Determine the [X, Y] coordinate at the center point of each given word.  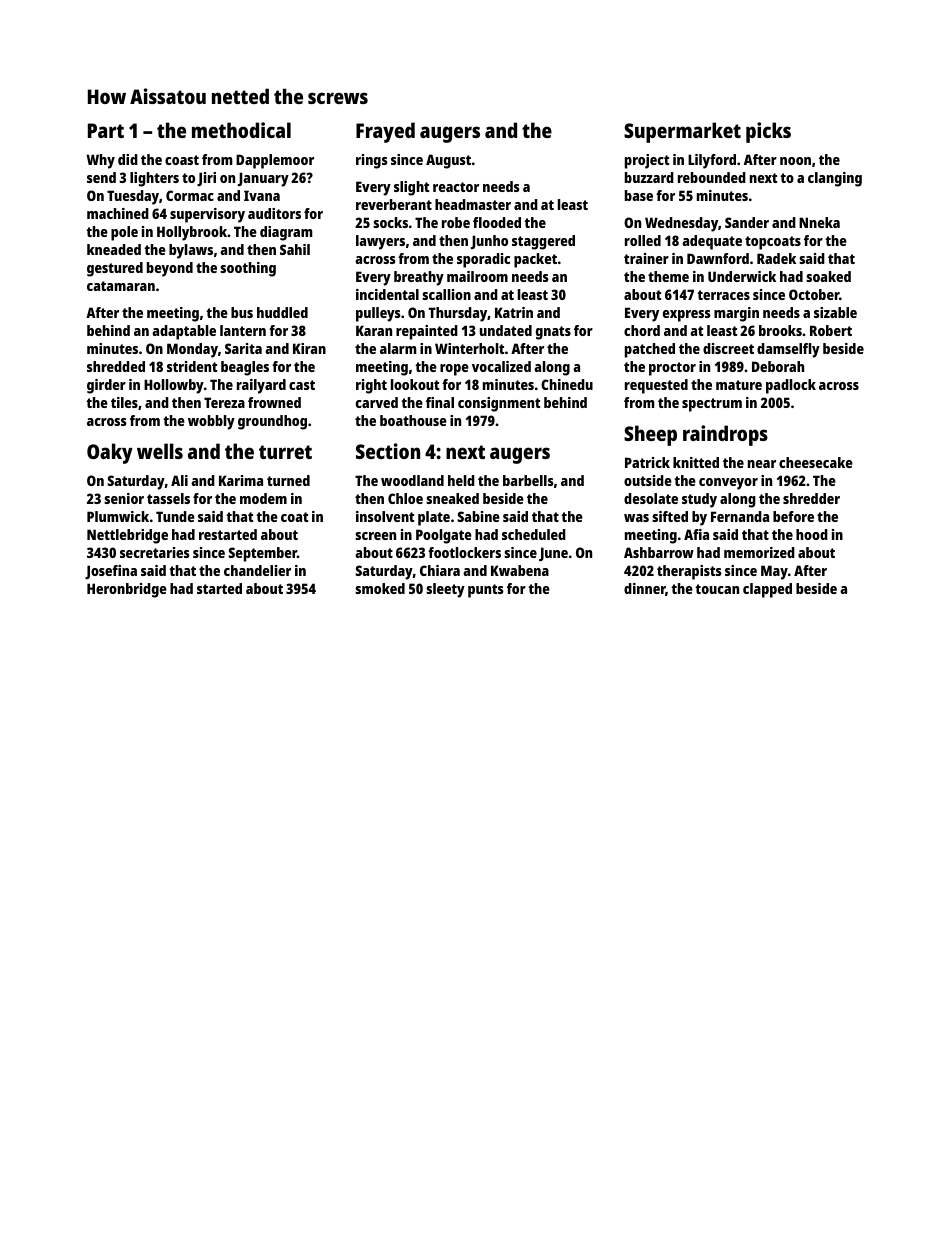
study [699, 500]
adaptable [184, 332]
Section [388, 451]
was [636, 518]
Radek [776, 258]
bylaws [191, 251]
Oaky [110, 453]
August [448, 161]
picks [768, 132]
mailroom [477, 276]
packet [535, 260]
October [814, 294]
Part [106, 130]
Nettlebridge [127, 536]
